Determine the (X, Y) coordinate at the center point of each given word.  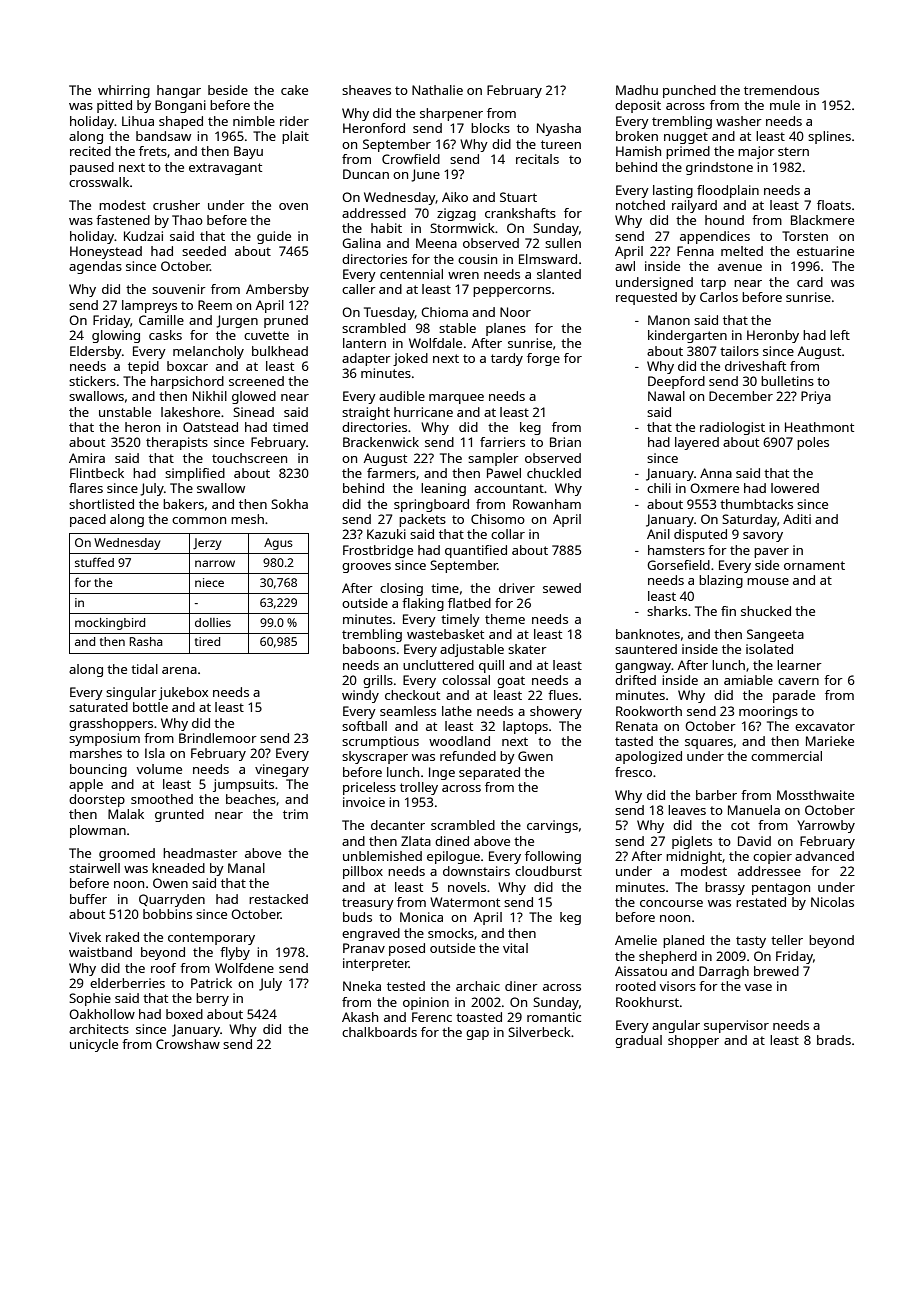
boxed (184, 1014)
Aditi (797, 519)
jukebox (183, 693)
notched (640, 205)
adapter (366, 359)
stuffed (94, 562)
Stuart (518, 197)
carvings (552, 826)
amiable (748, 680)
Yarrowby (826, 826)
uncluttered (438, 665)
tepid (143, 367)
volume (159, 769)
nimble (254, 121)
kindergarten (687, 336)
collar (508, 534)
